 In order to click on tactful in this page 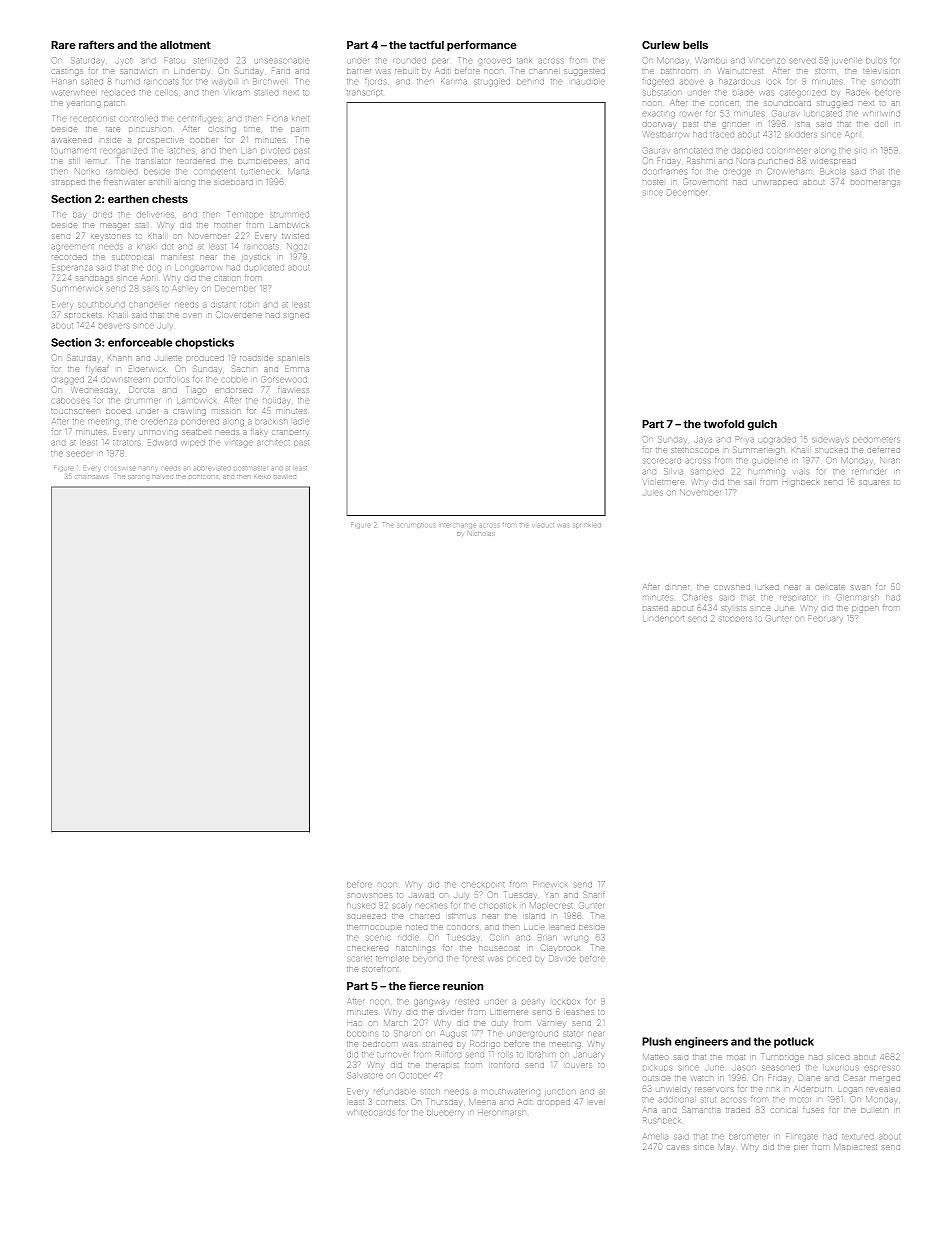, I will do `click(426, 44)`.
